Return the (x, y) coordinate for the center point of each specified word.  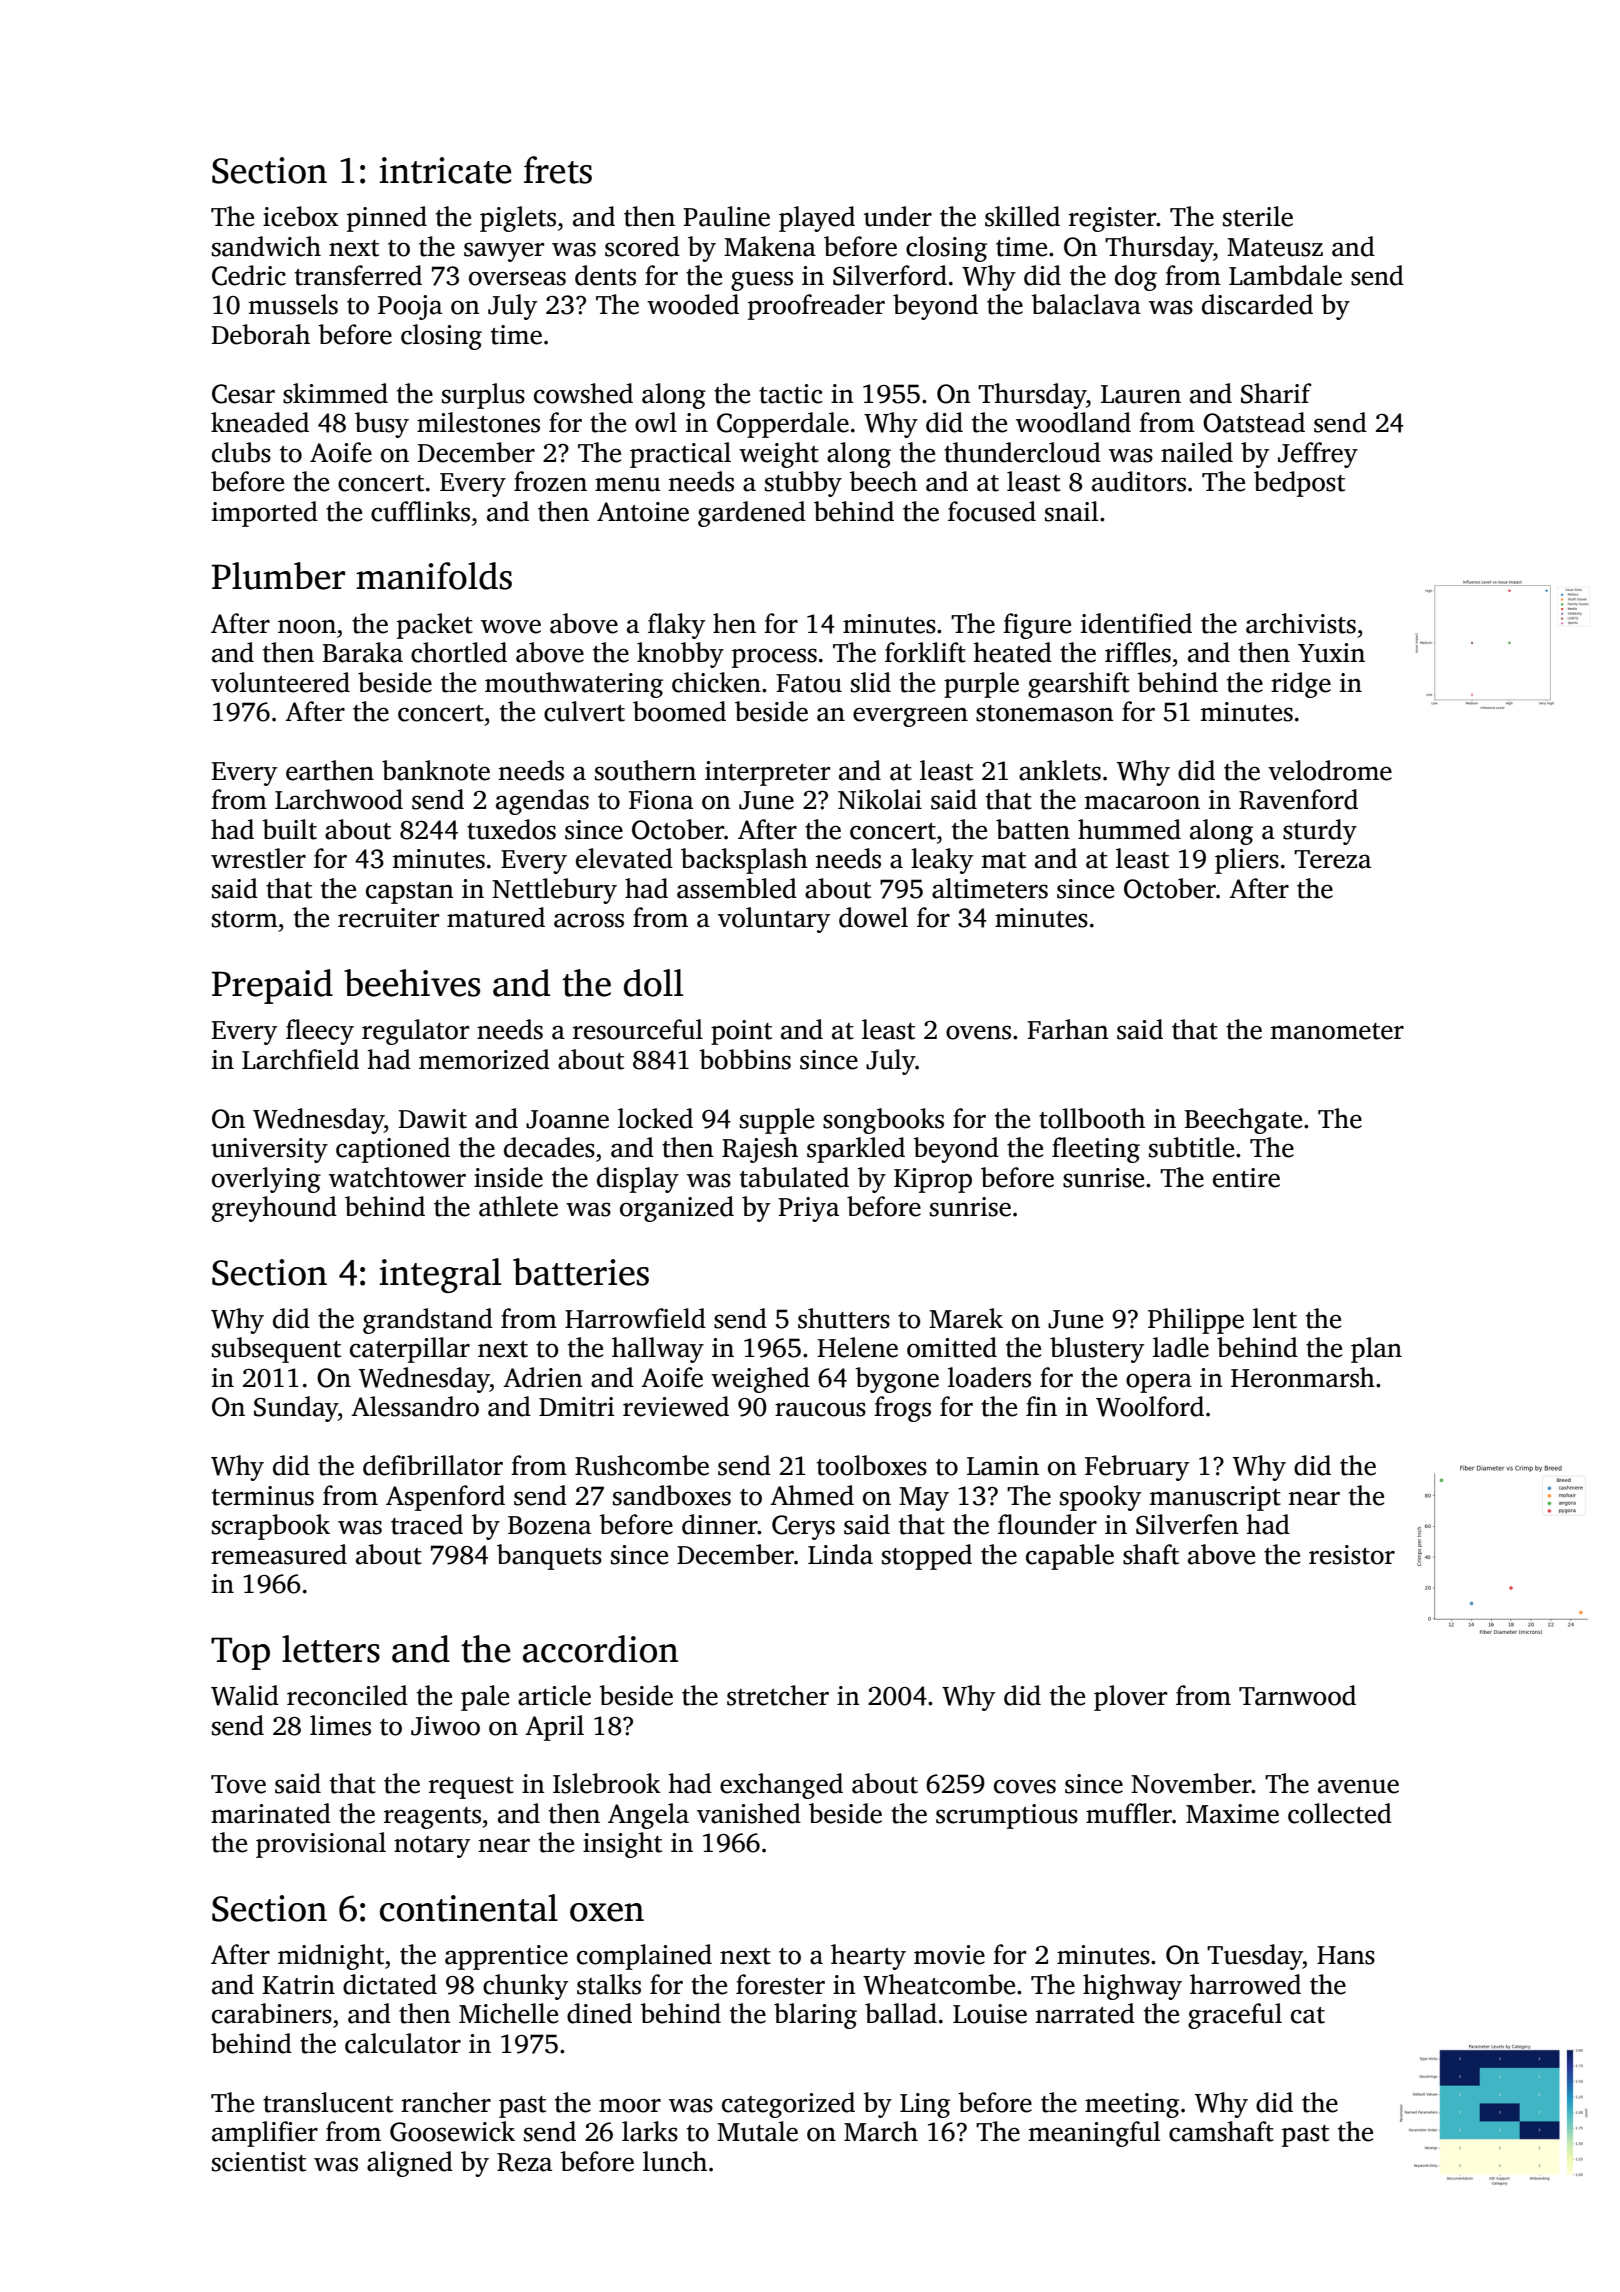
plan (1376, 1350)
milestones (478, 422)
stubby (803, 484)
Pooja (410, 307)
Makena (770, 246)
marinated (271, 1813)
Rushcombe (642, 1465)
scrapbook (271, 1527)
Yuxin (1331, 653)
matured (496, 917)
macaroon (1142, 802)
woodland (1073, 422)
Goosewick (452, 2131)
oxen (607, 1912)
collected (1340, 1813)
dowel (873, 917)
